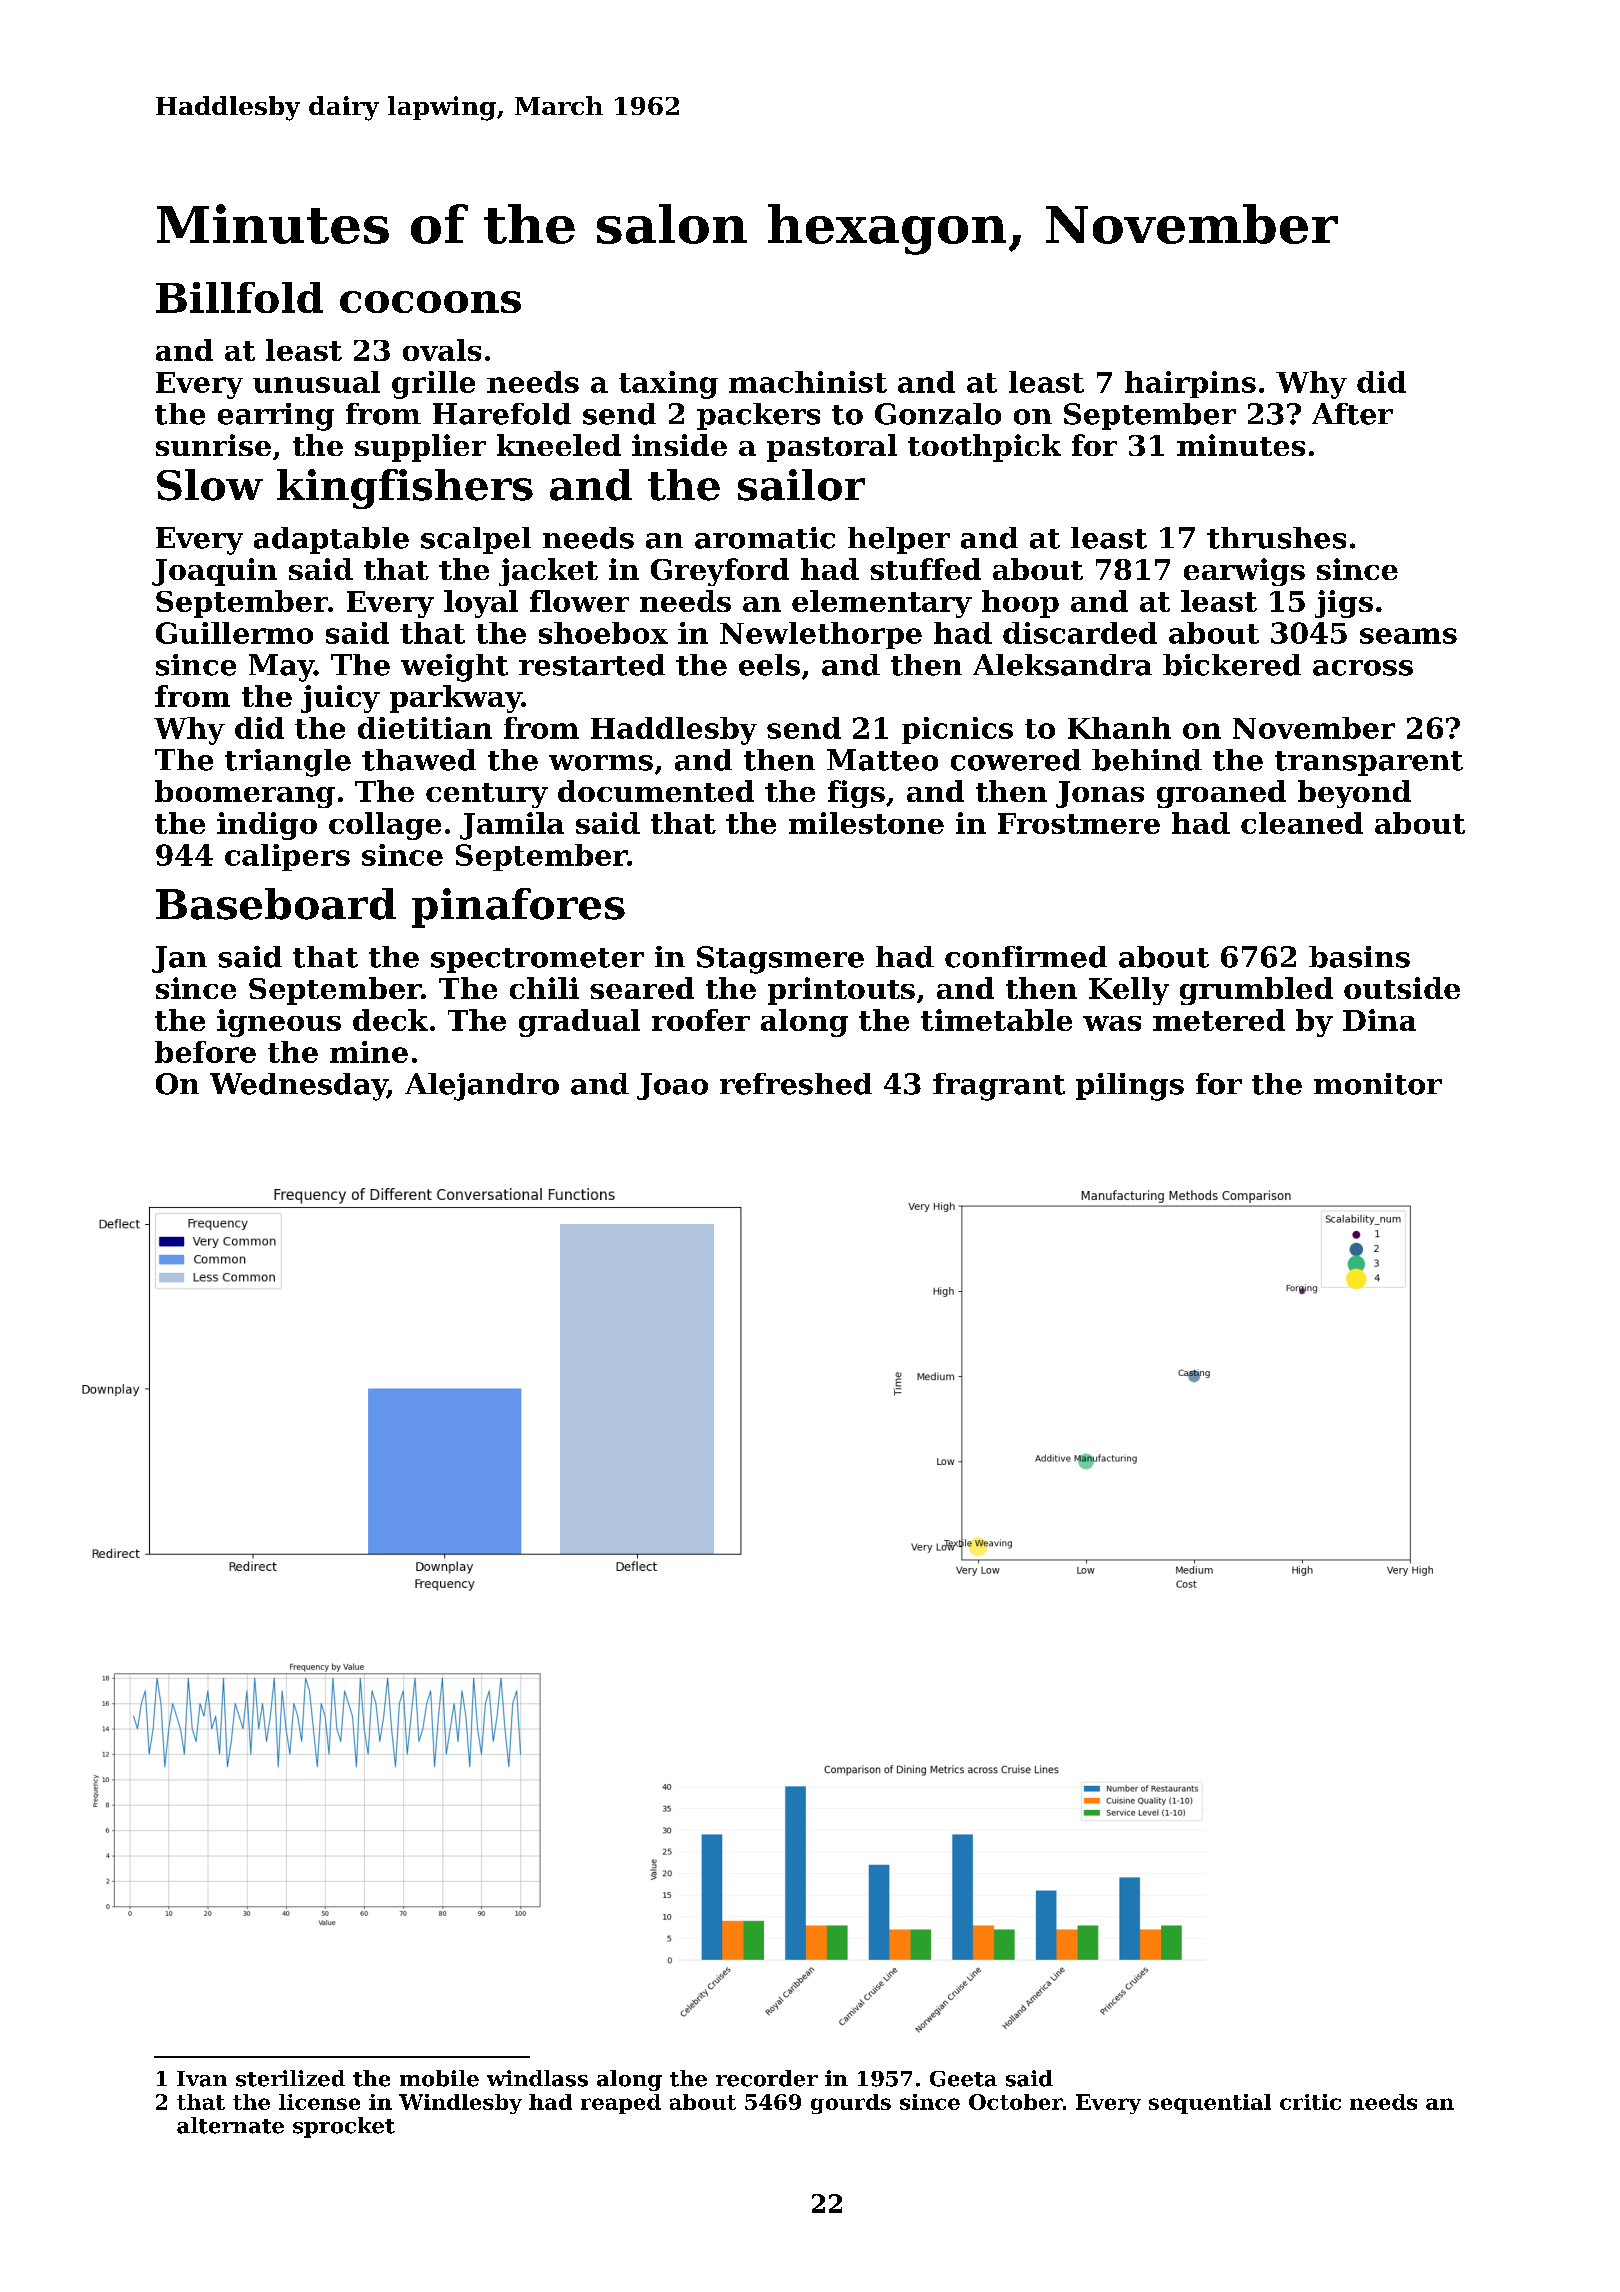  What do you see at coordinates (963, 2079) in the page?
I see `Geeta` at bounding box center [963, 2079].
